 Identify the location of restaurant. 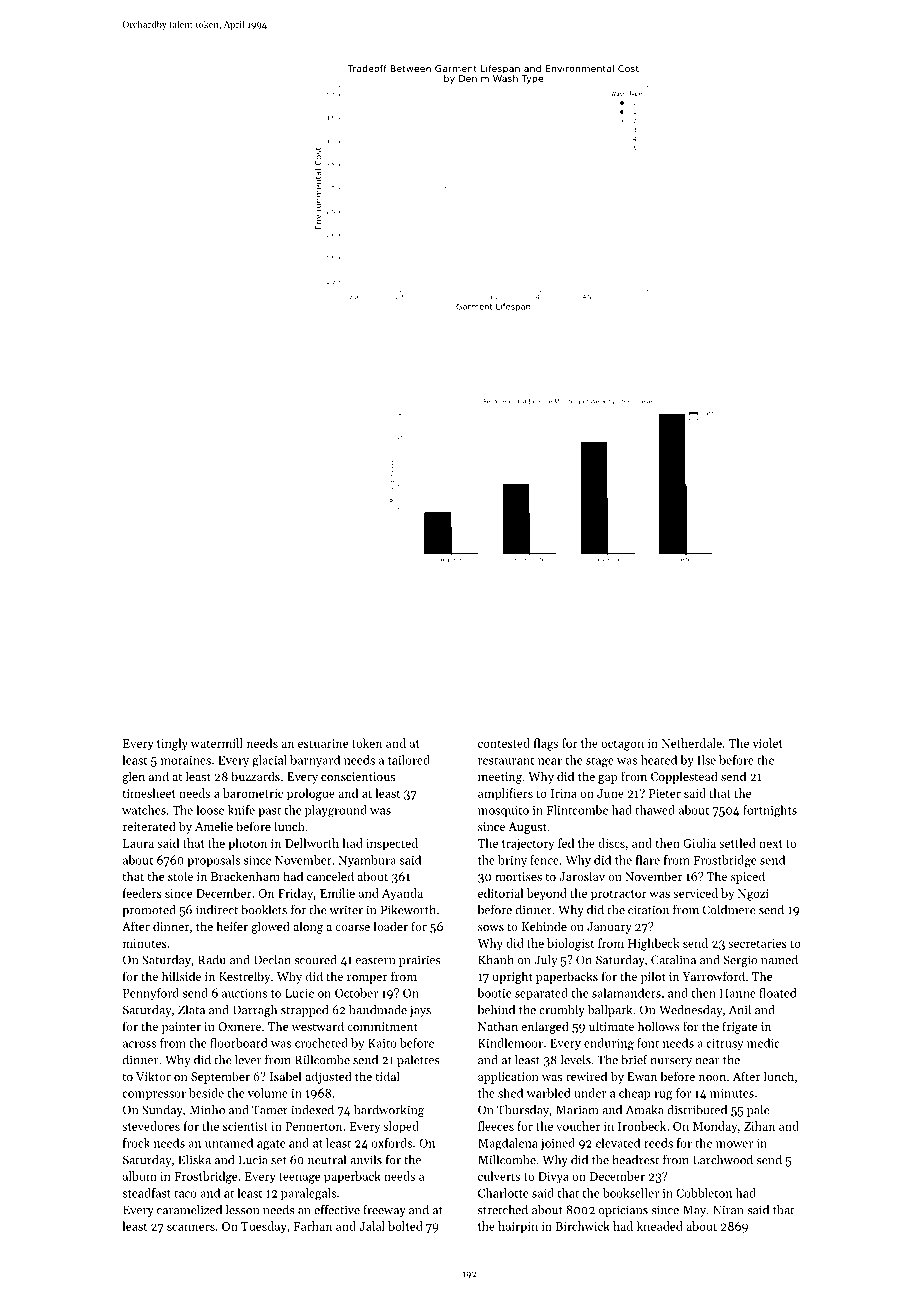
(506, 761).
